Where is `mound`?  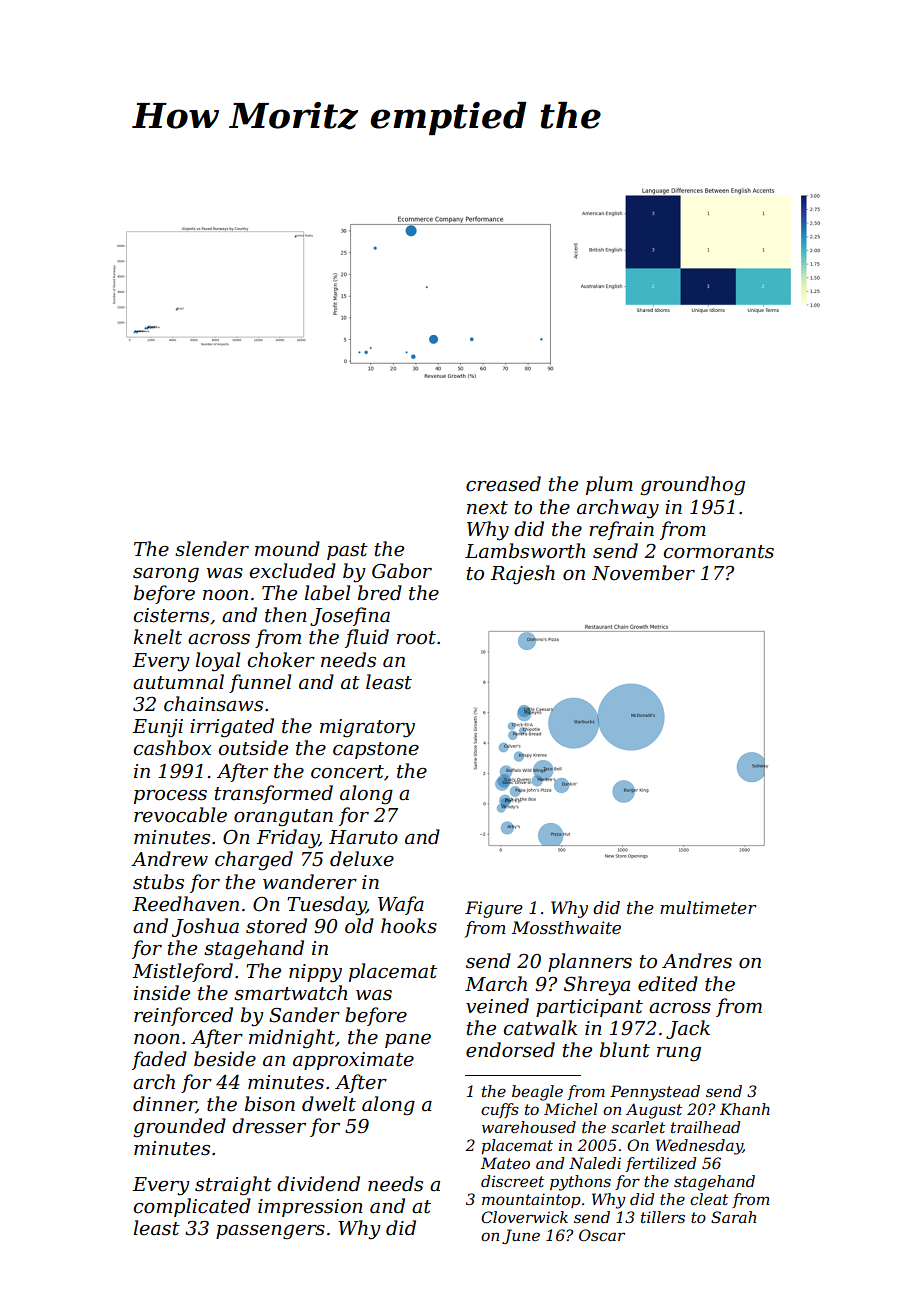 mound is located at coordinates (287, 549).
